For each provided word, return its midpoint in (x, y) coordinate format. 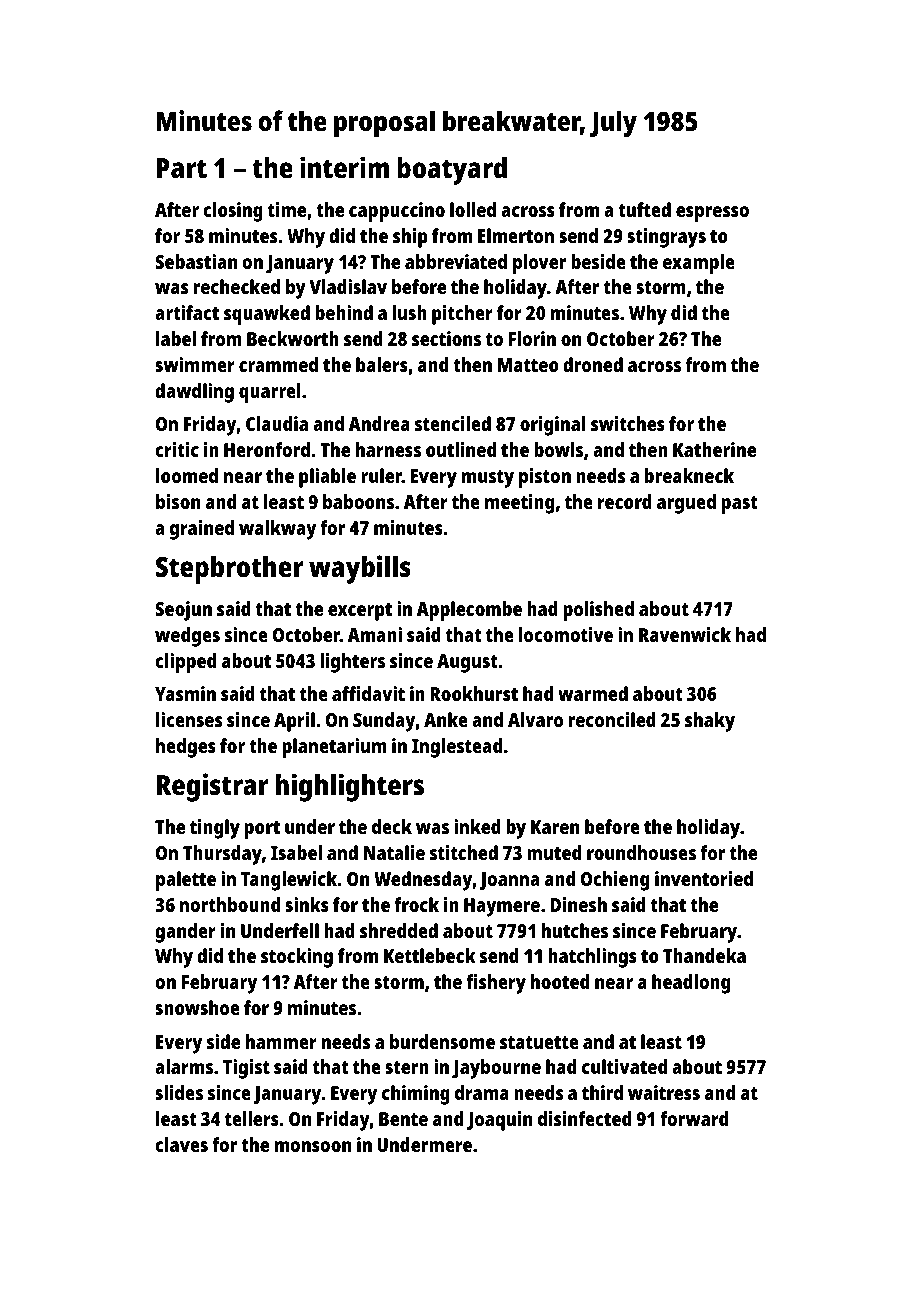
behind (344, 312)
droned (593, 364)
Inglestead (457, 748)
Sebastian (196, 261)
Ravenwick (685, 634)
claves (181, 1144)
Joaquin (499, 1121)
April (294, 722)
